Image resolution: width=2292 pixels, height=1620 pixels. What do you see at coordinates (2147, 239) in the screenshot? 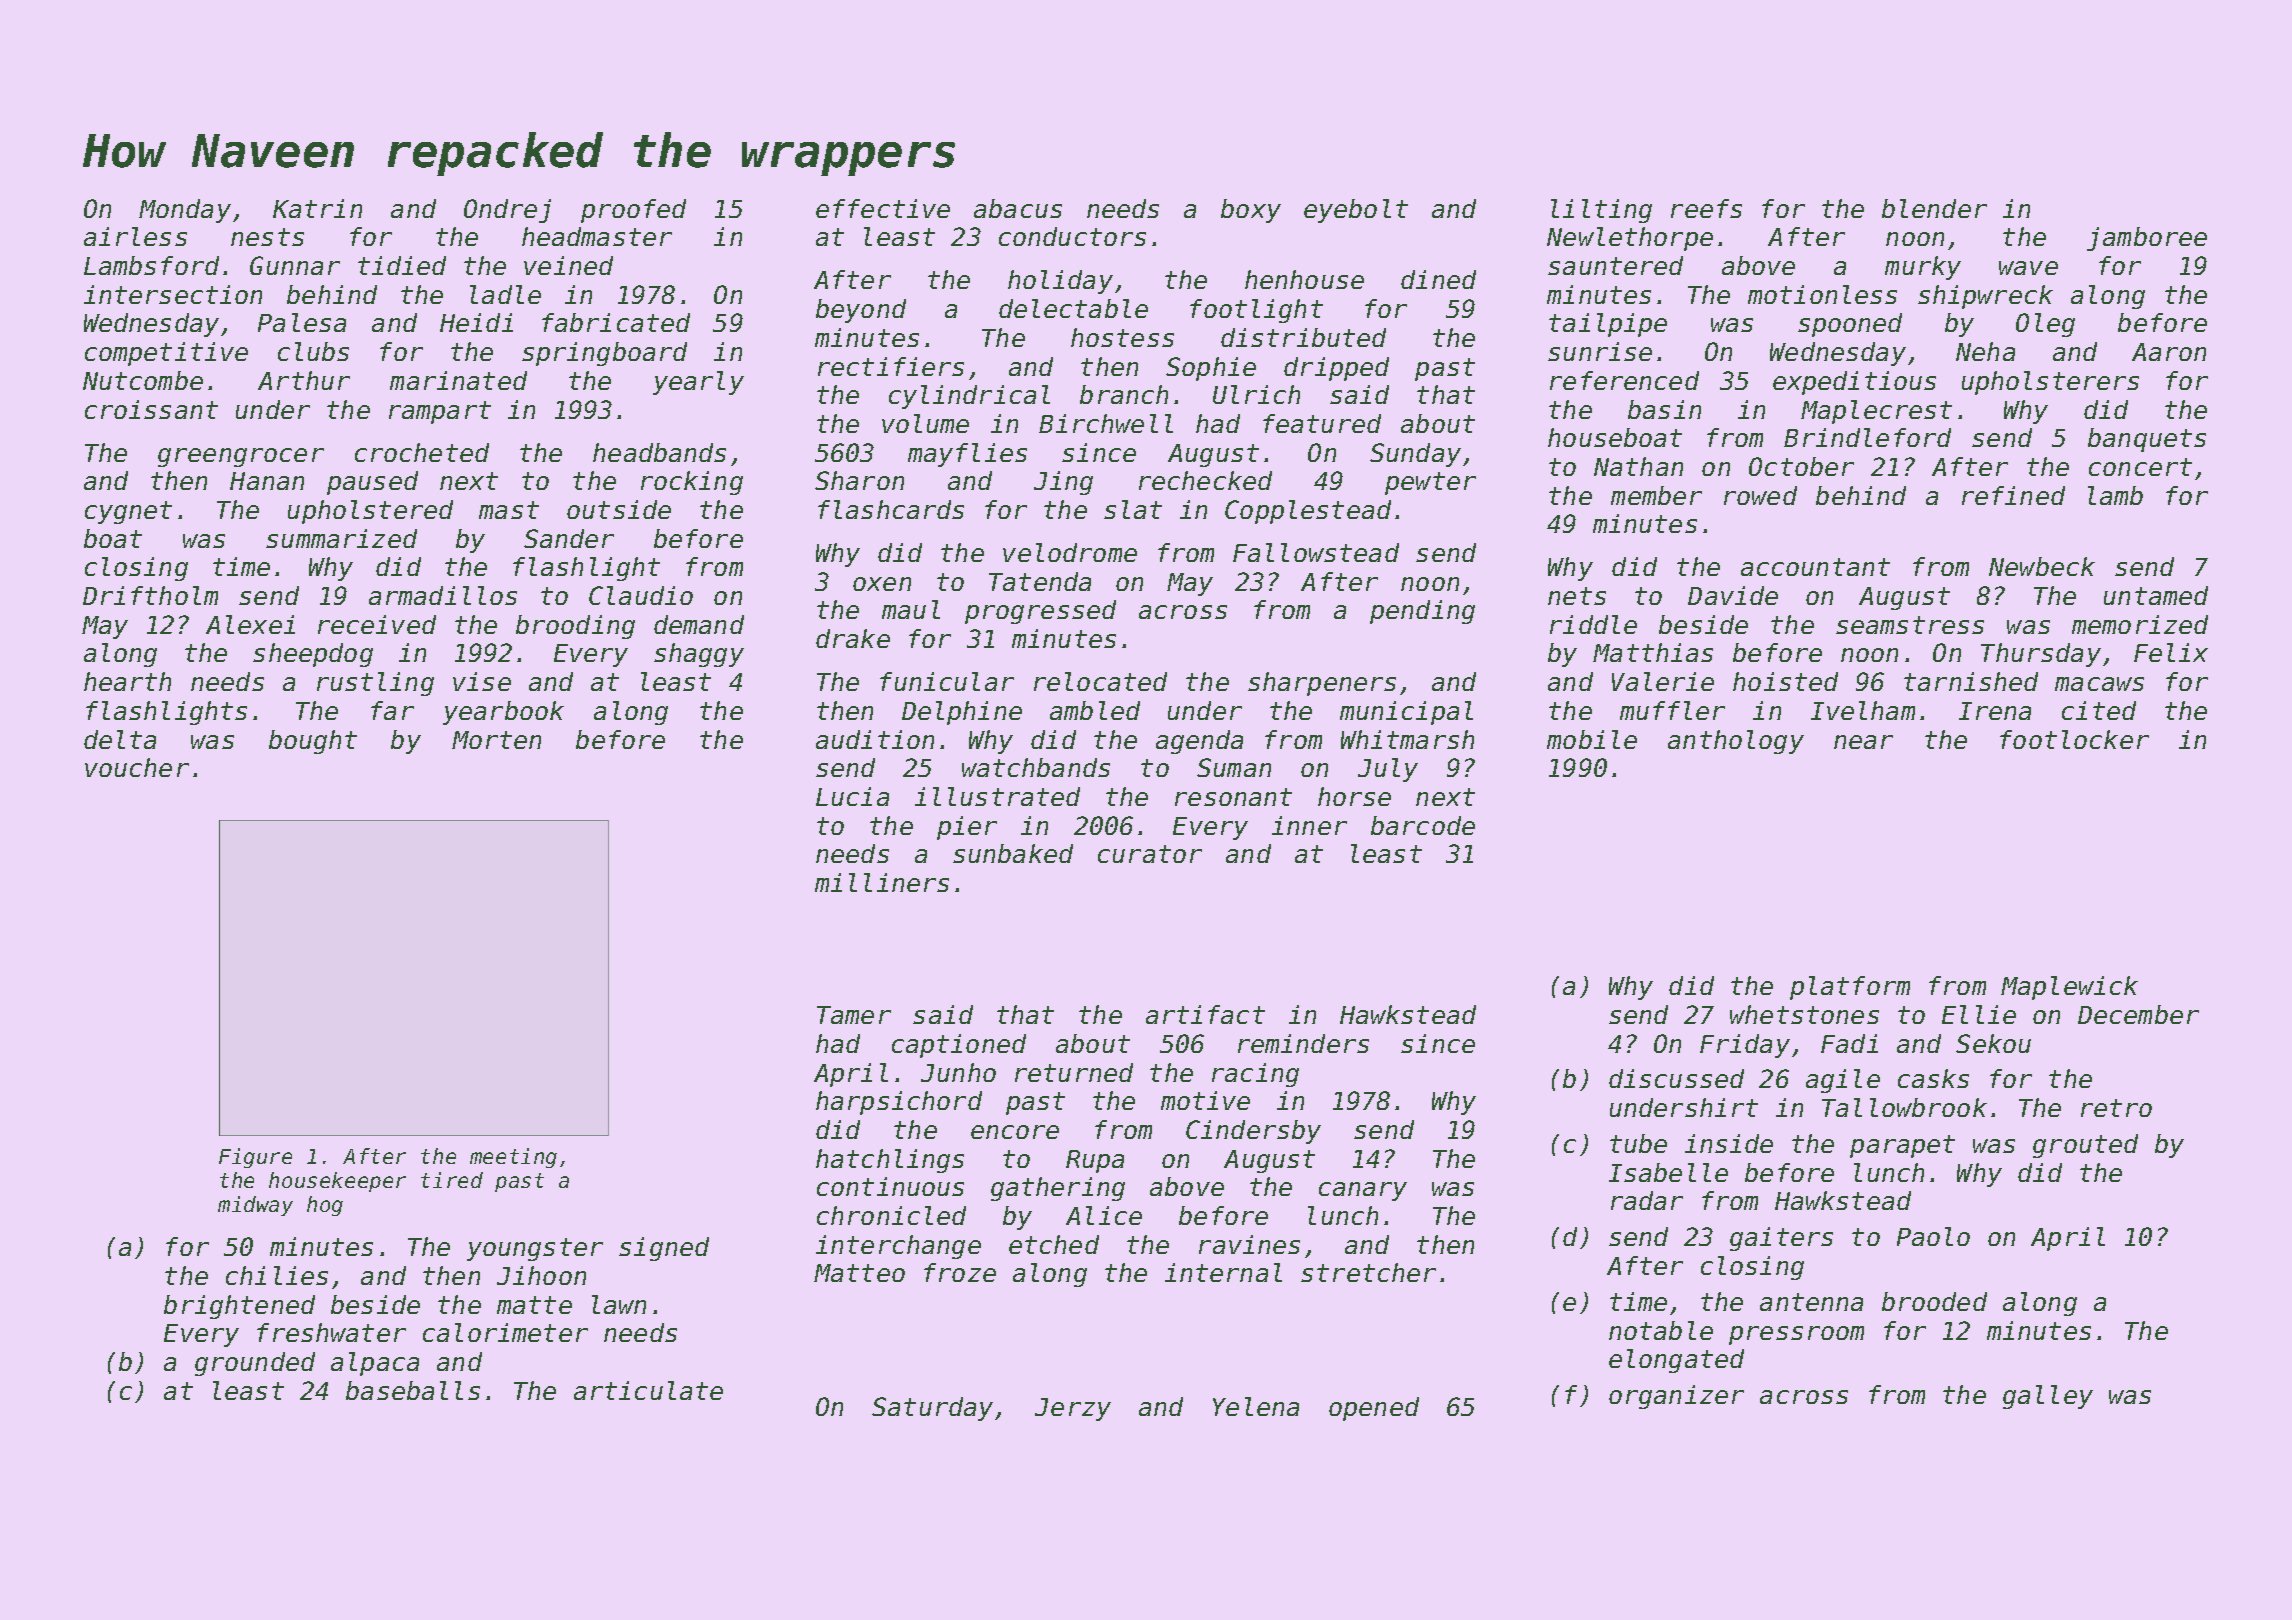
I see `jamboree` at bounding box center [2147, 239].
